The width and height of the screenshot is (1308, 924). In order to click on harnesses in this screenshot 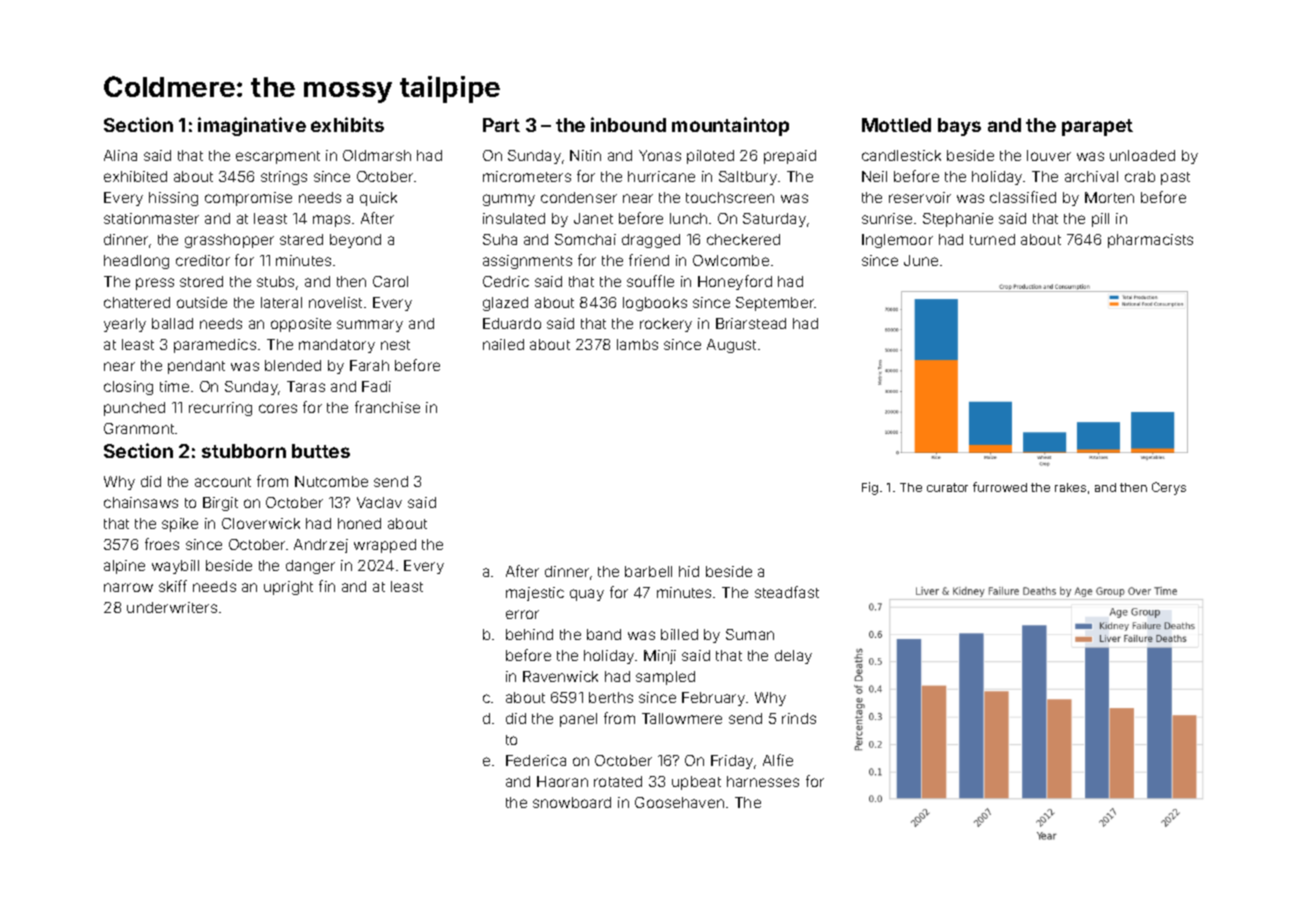, I will do `click(763, 781)`.
